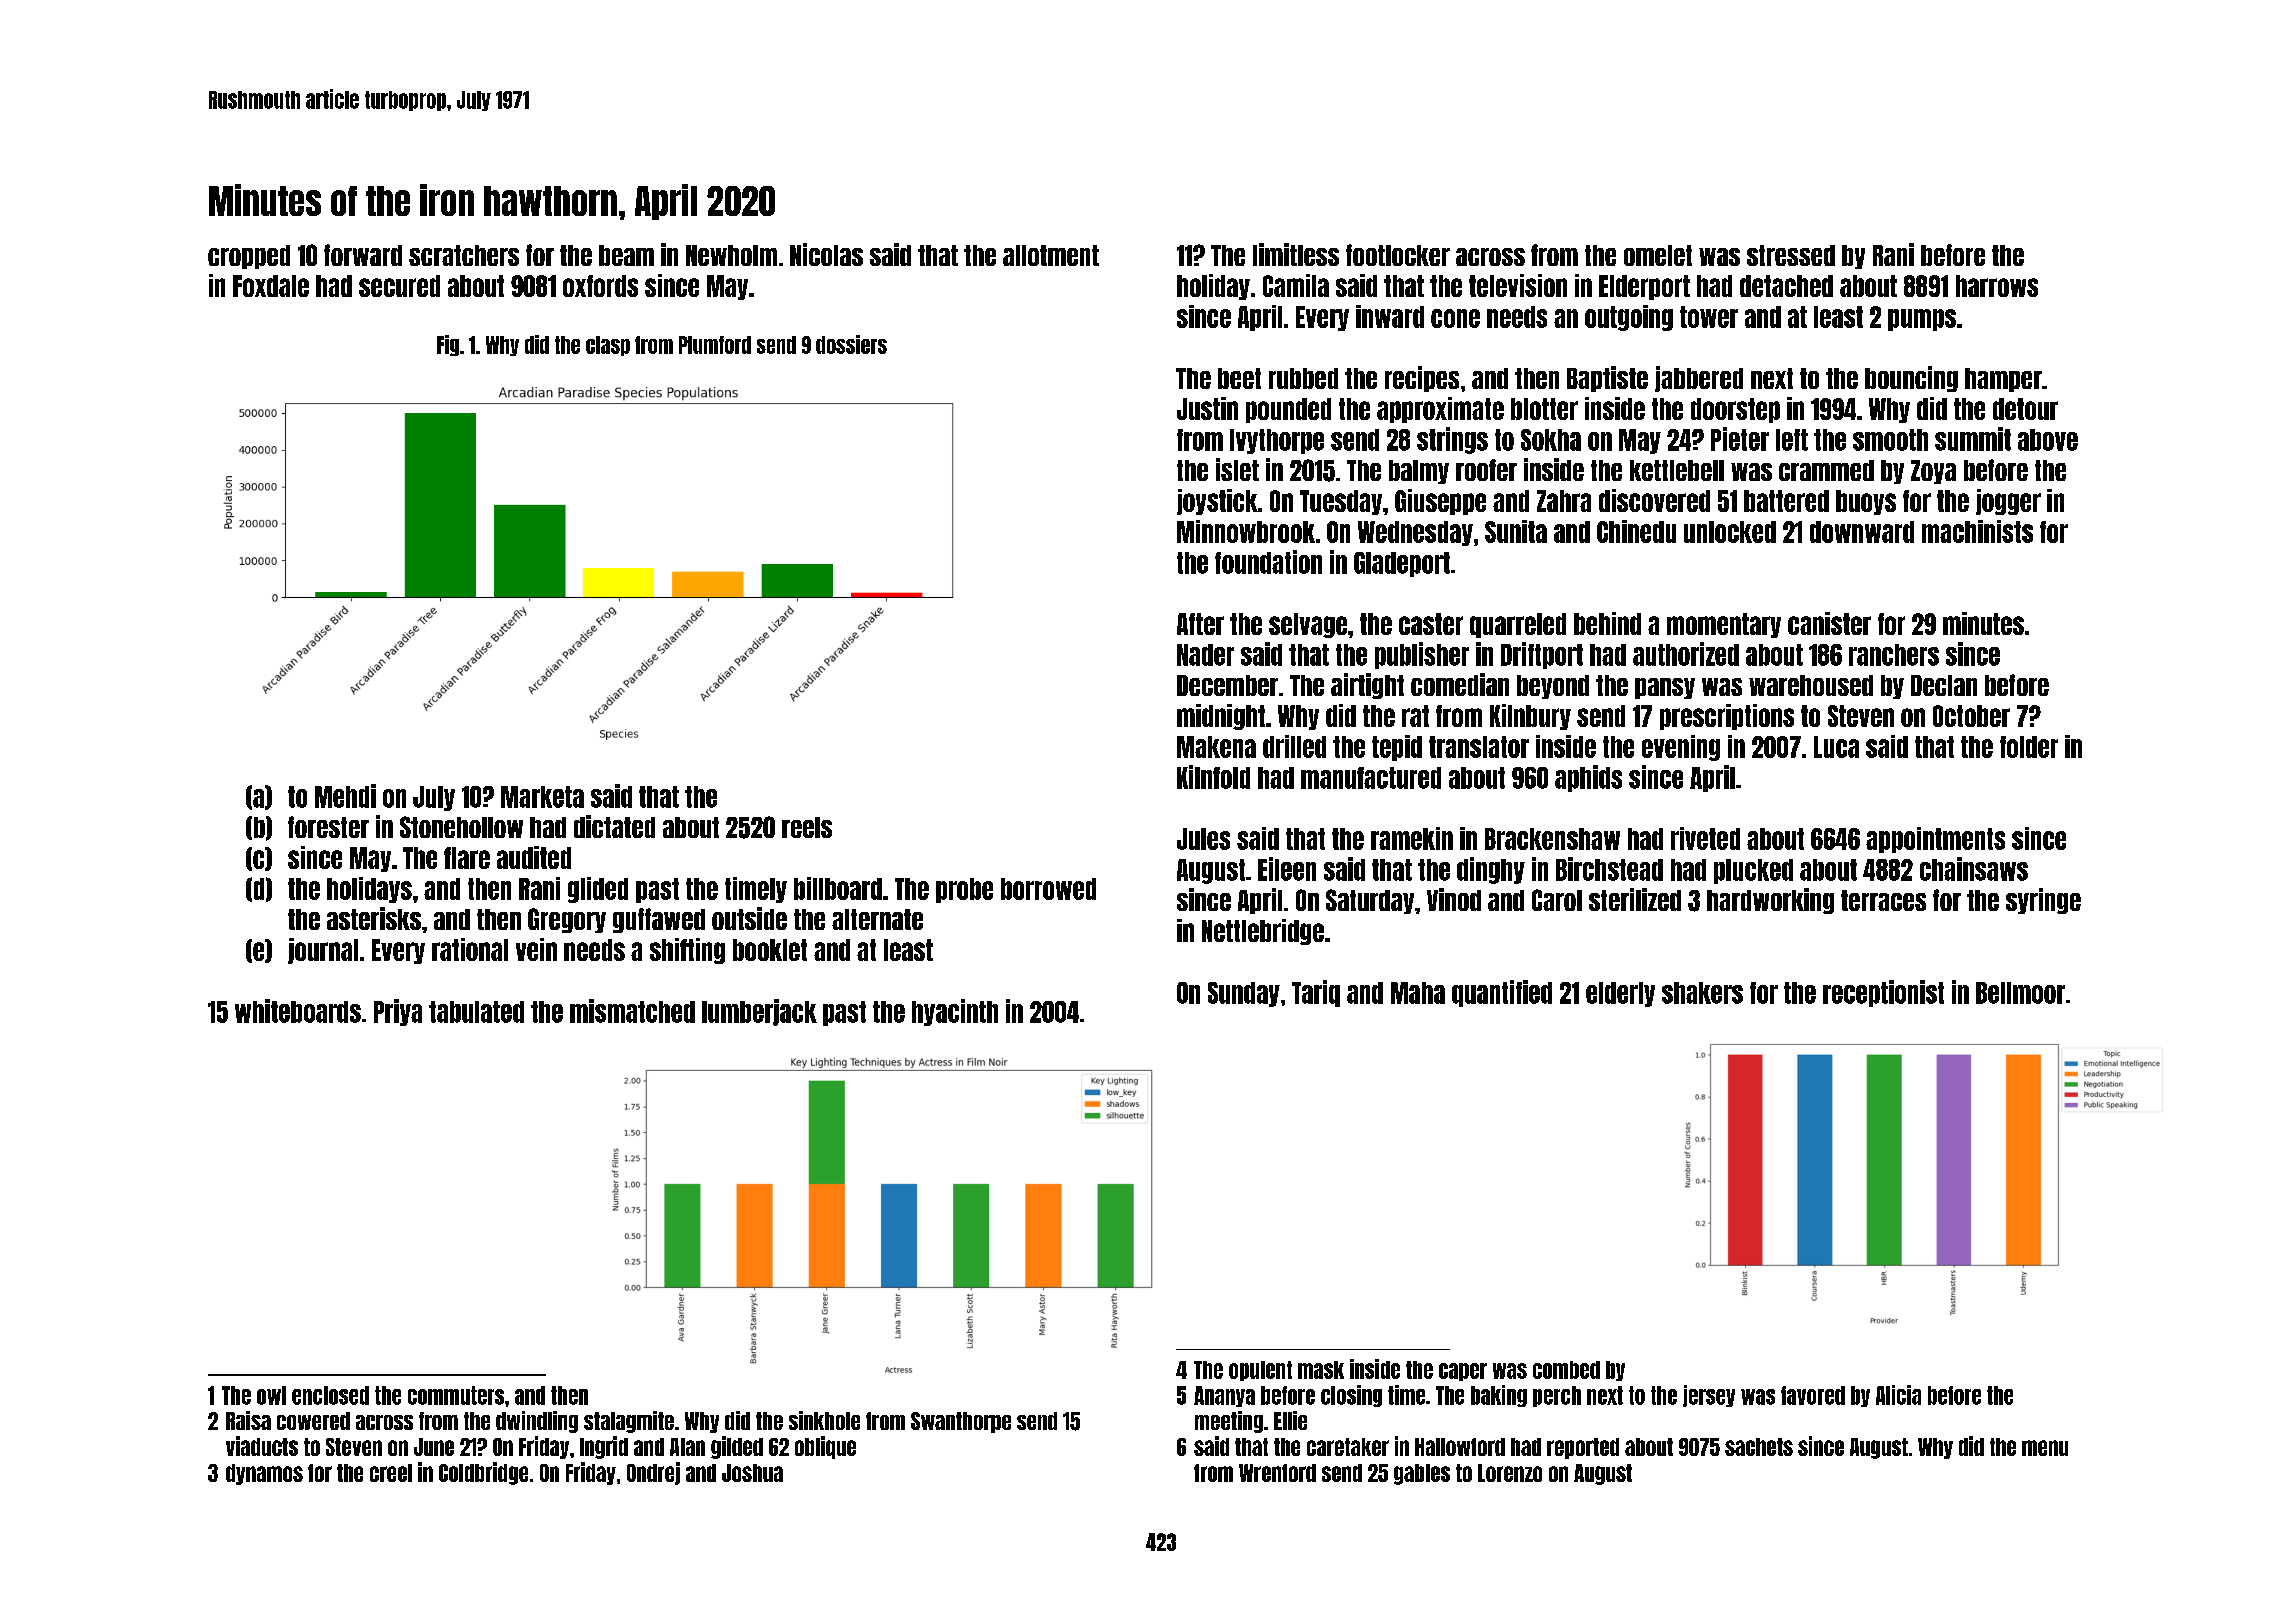 This screenshot has height=1620, width=2292. I want to click on Brackenshaw, so click(1552, 839).
